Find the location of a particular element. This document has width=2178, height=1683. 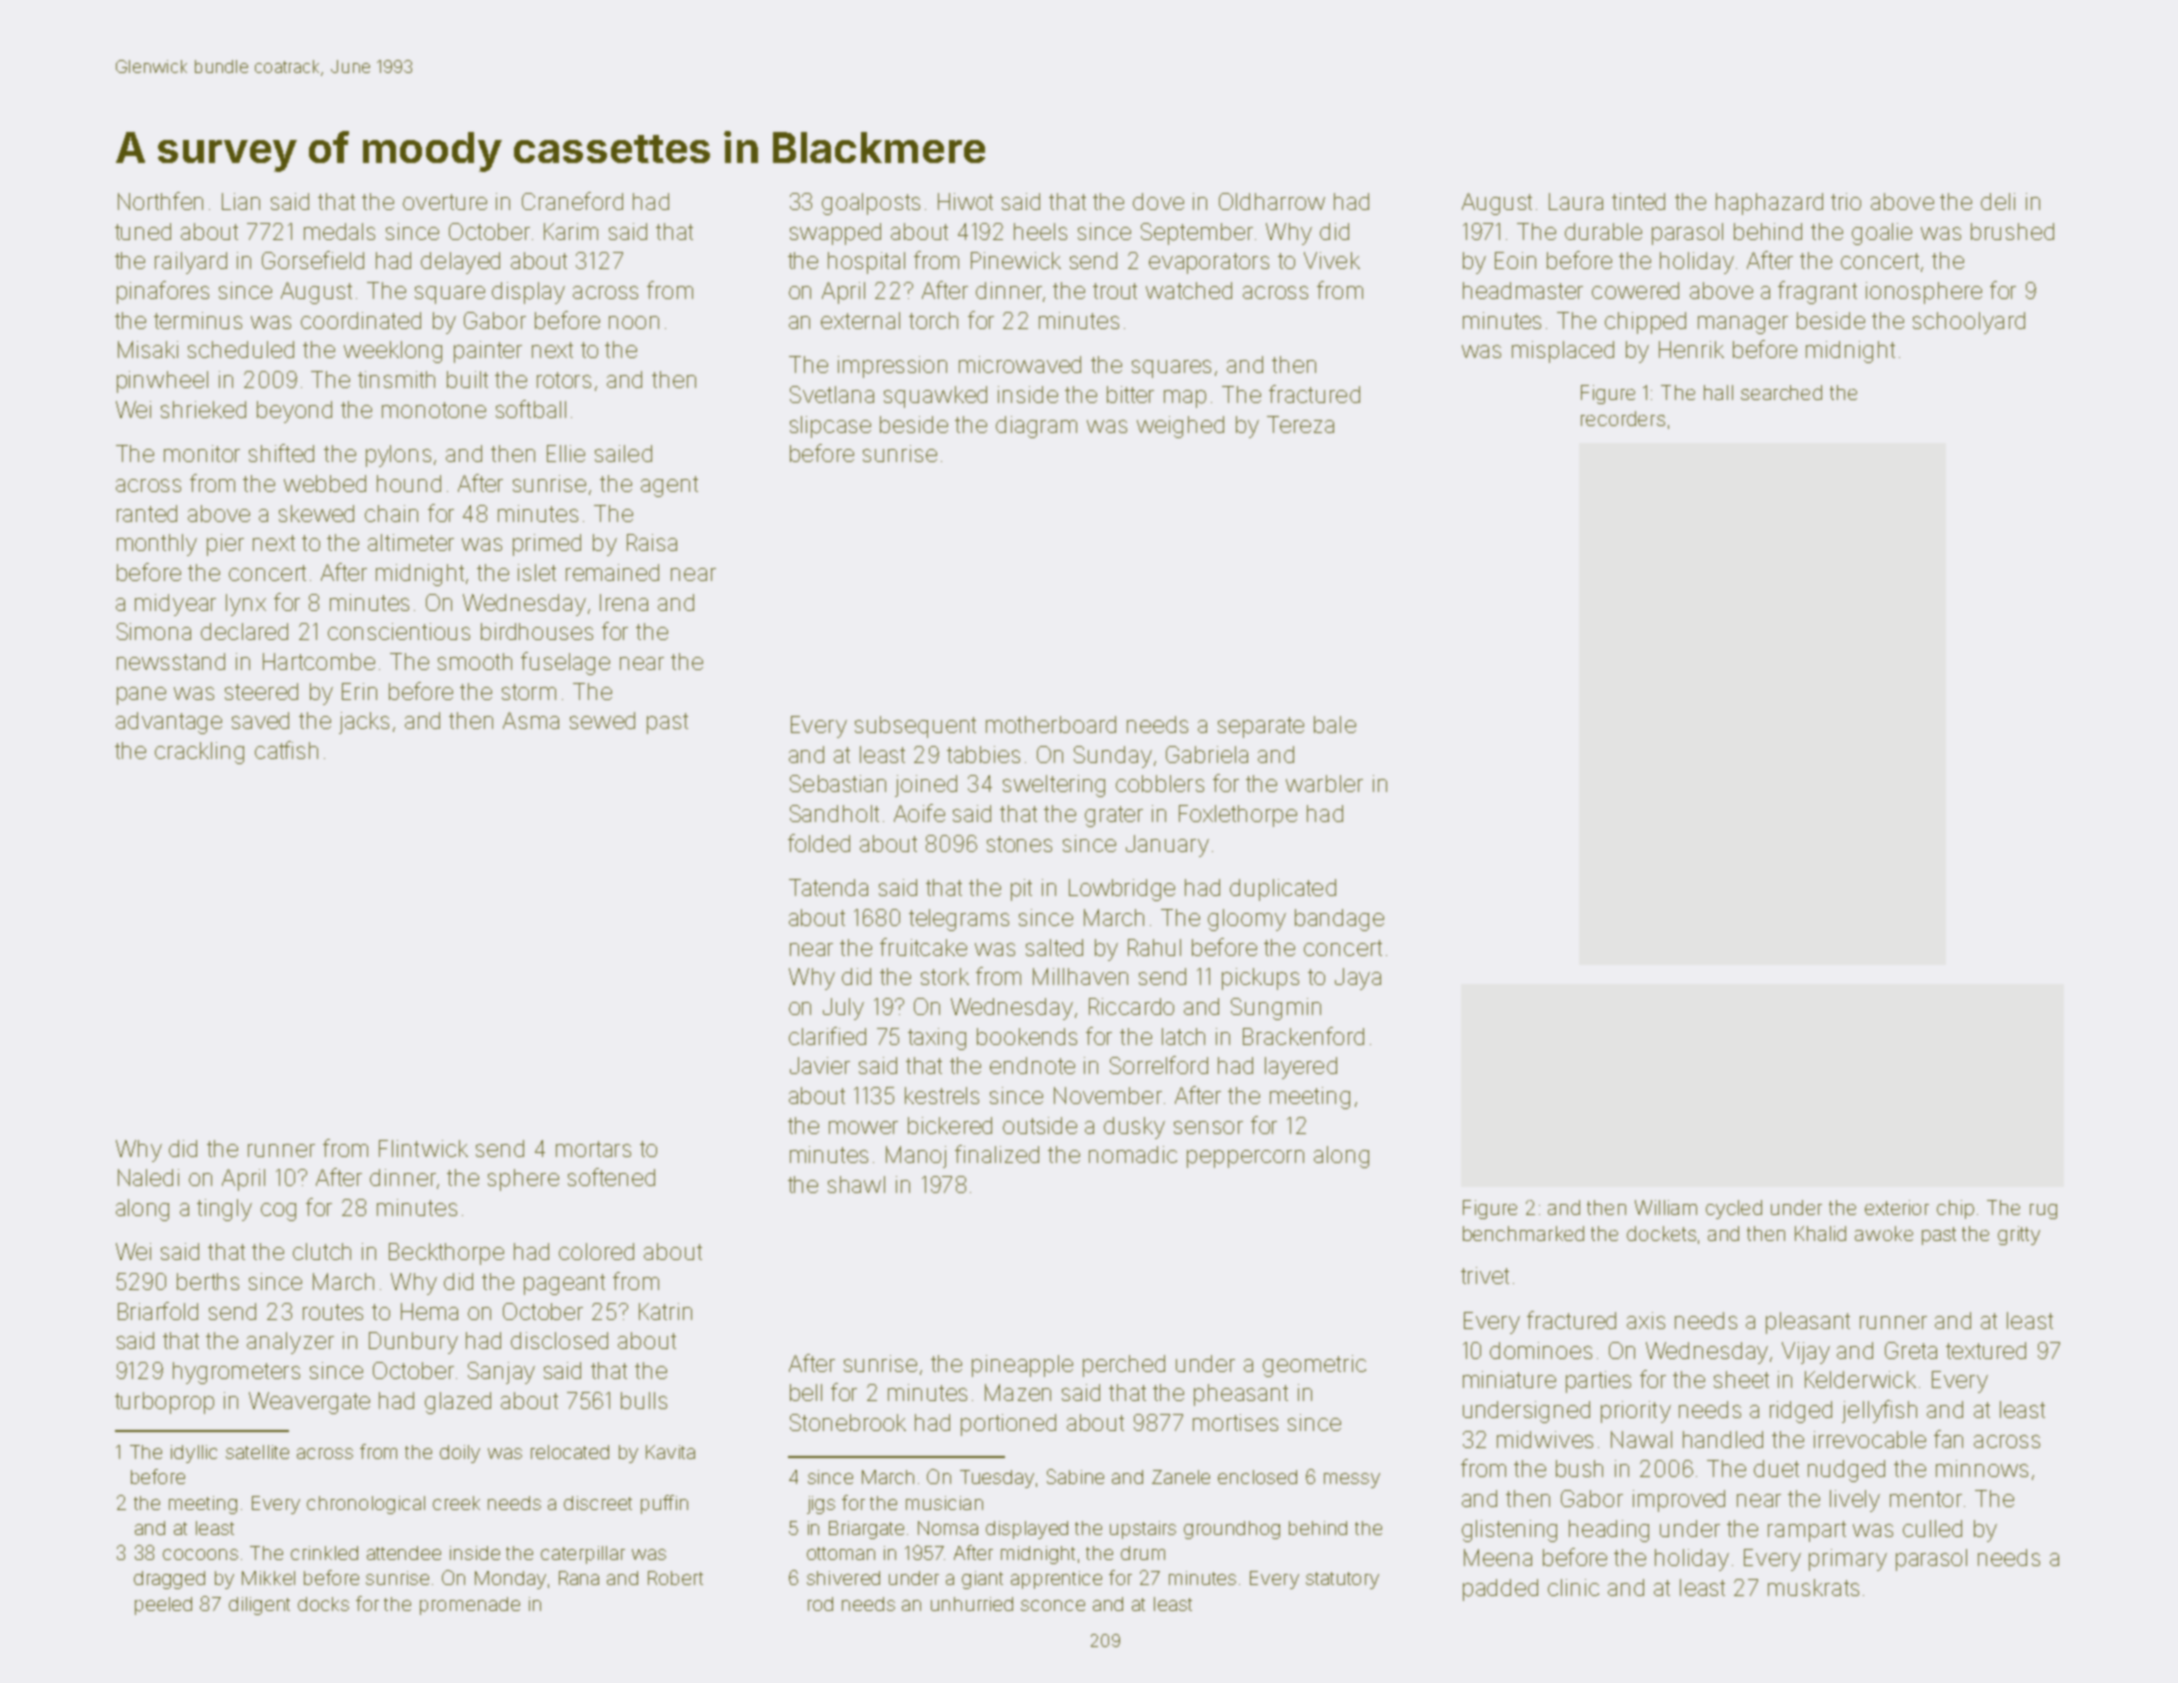

Laura is located at coordinates (1576, 201).
